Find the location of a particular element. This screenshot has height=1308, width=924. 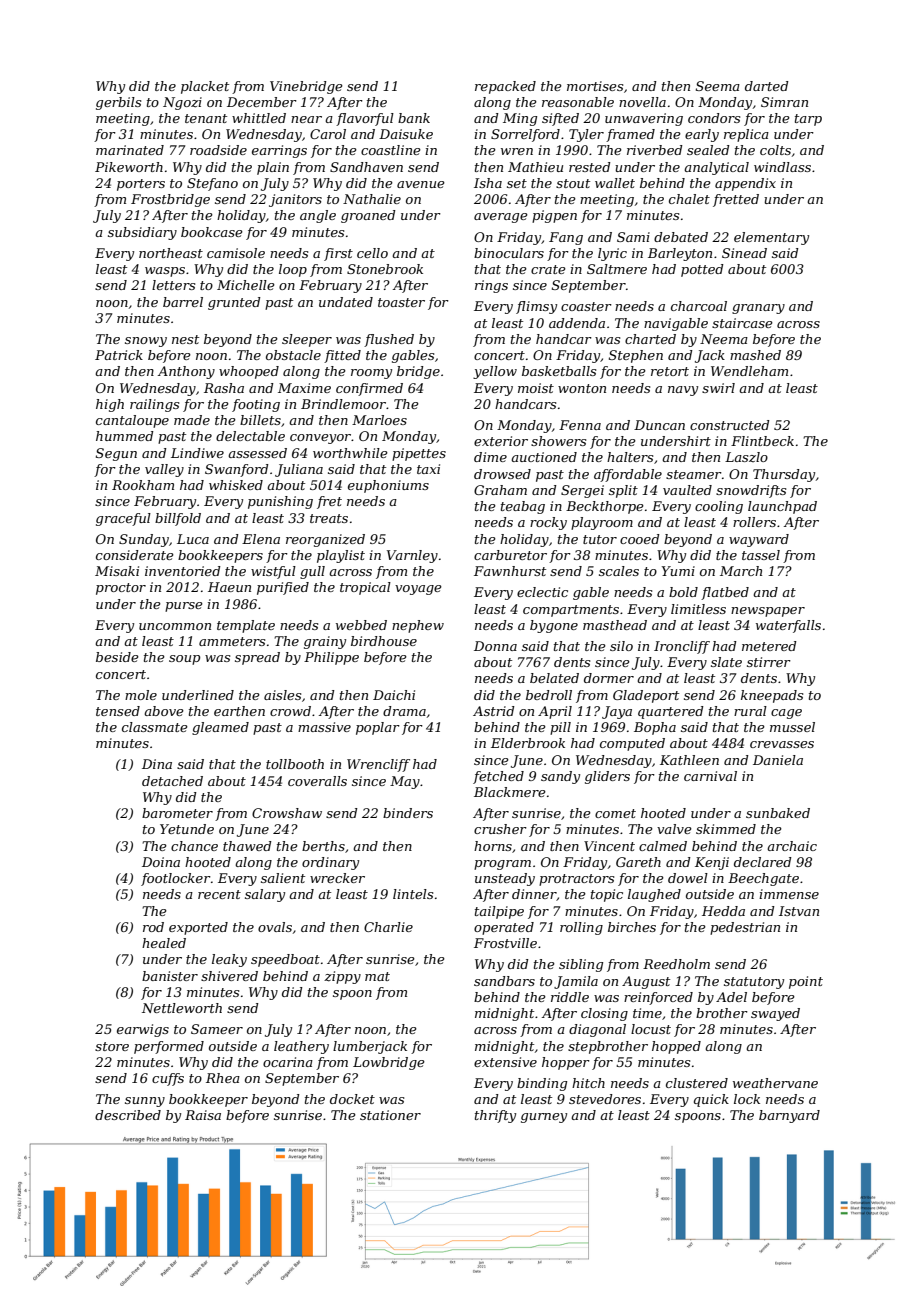

carnival is located at coordinates (710, 776).
